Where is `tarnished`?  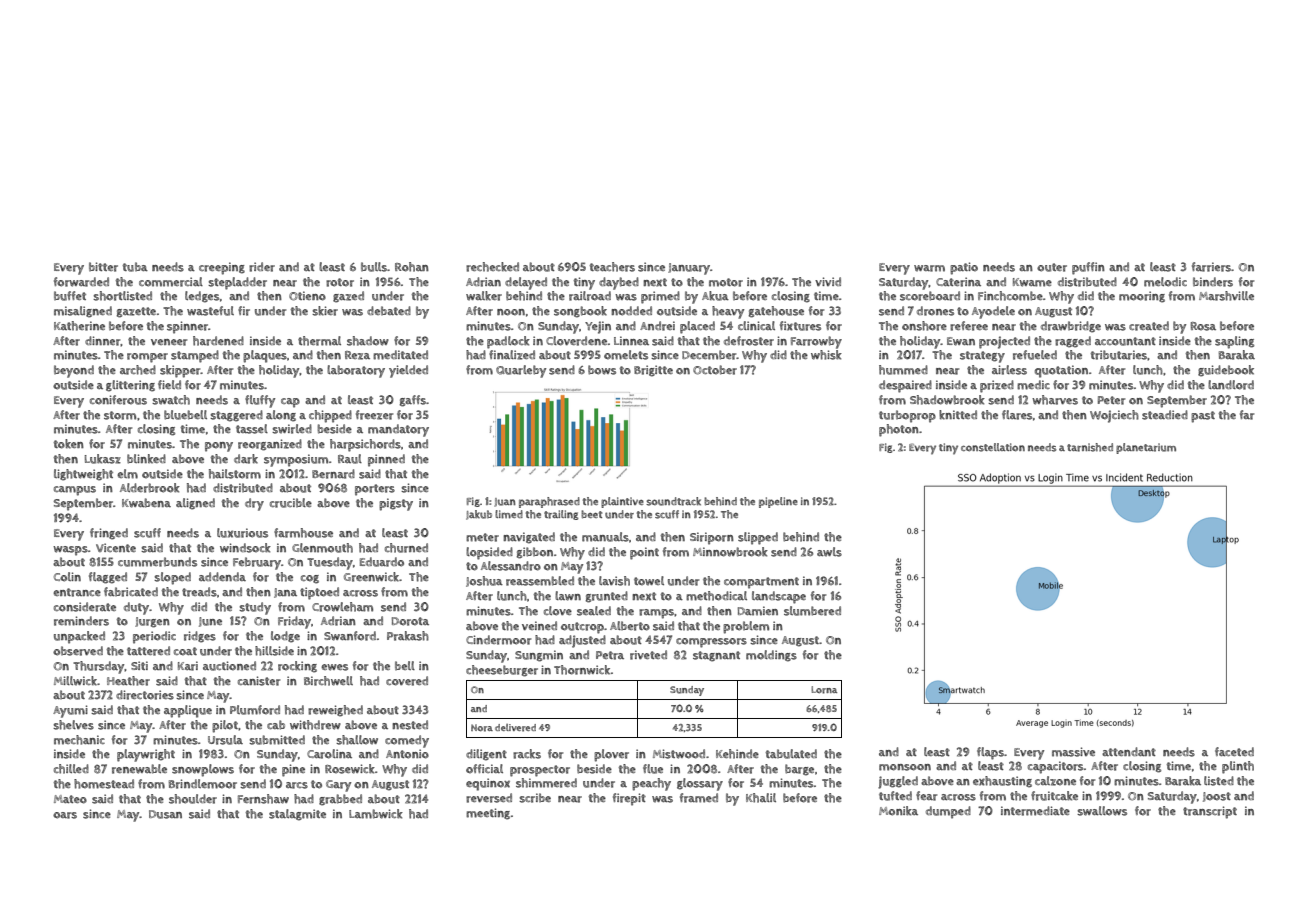
tarnished is located at coordinates (1090, 447).
